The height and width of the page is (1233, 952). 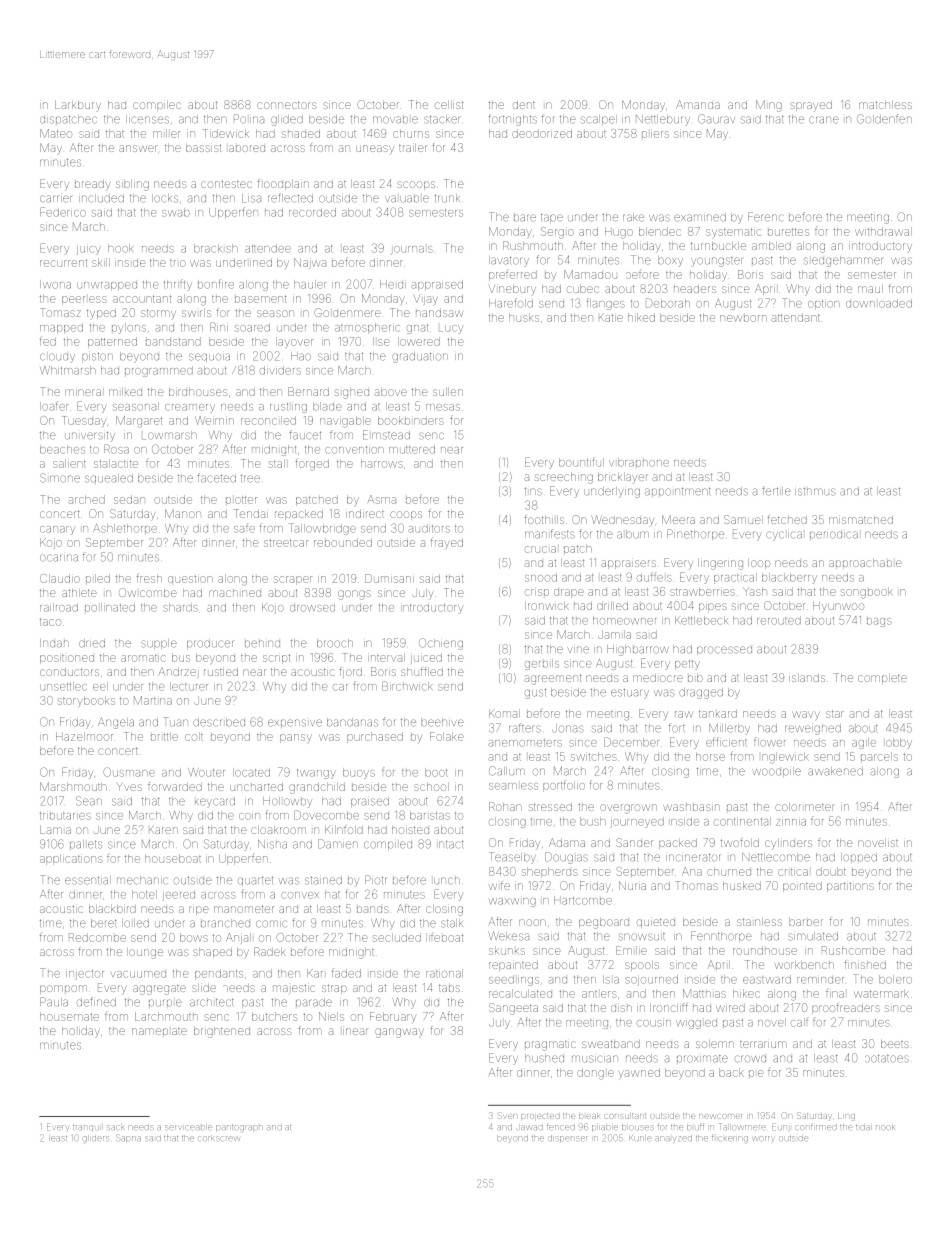 I want to click on Tomasz, so click(x=60, y=312).
